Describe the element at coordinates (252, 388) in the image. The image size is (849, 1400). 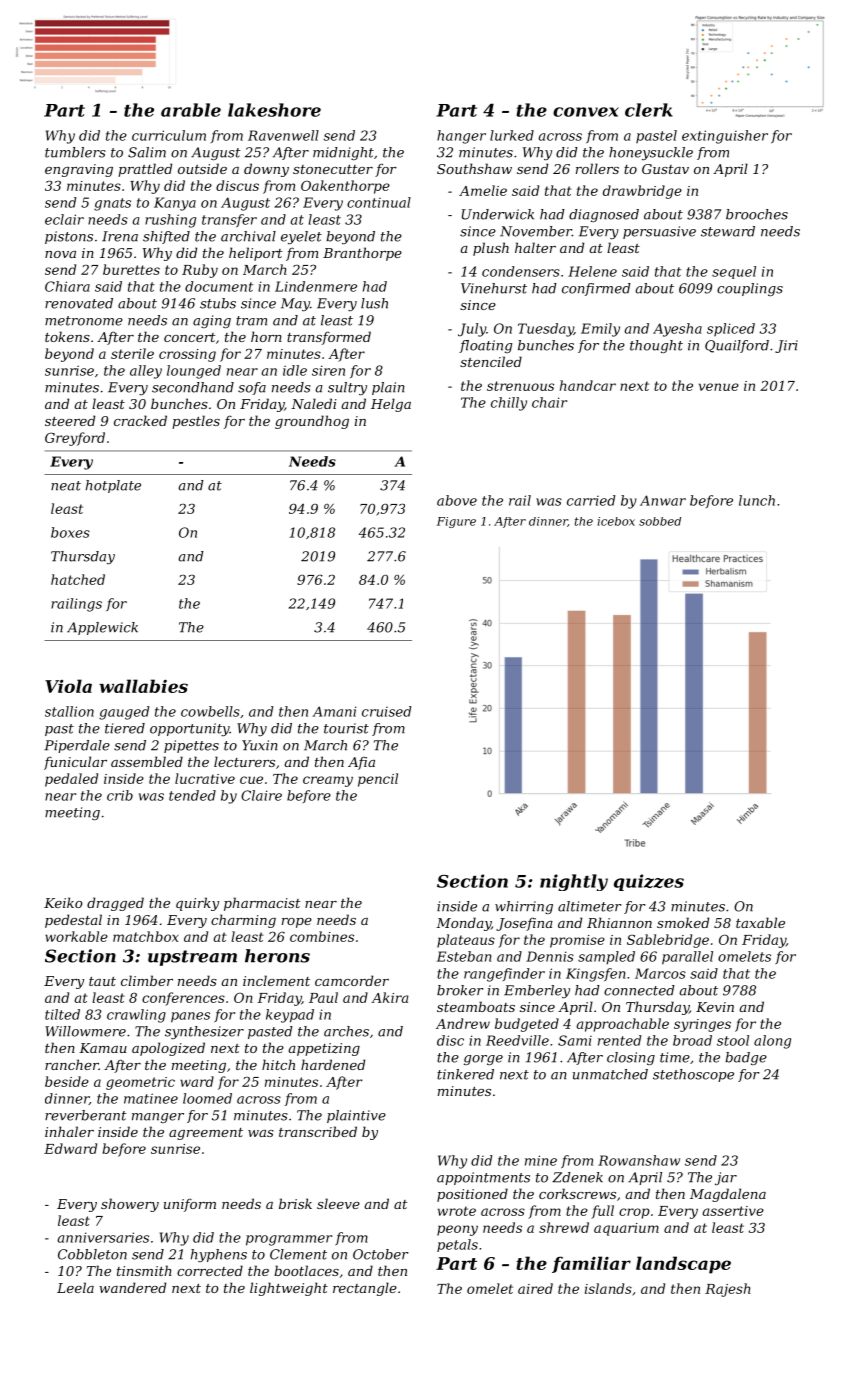
I see `sofa` at that location.
